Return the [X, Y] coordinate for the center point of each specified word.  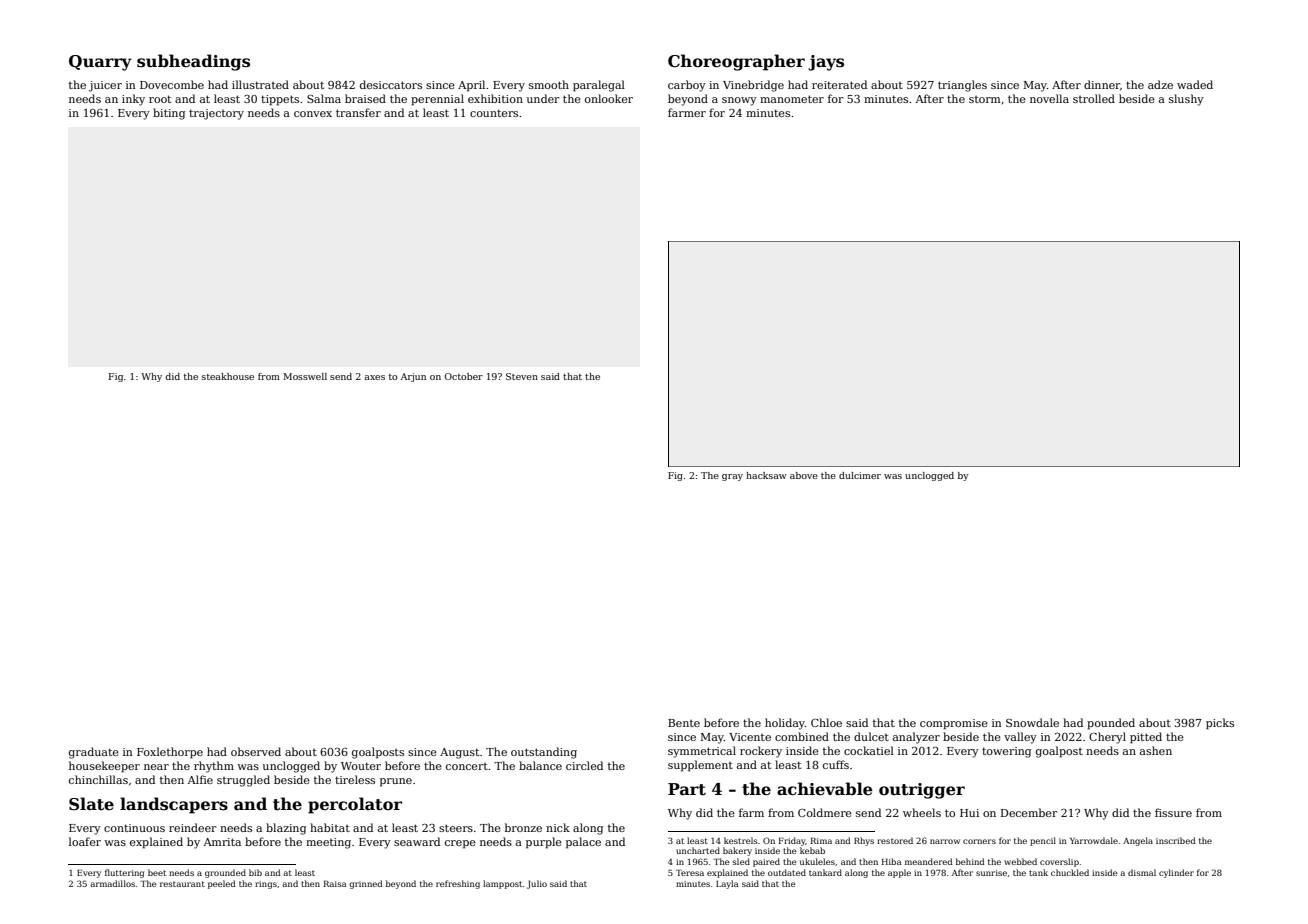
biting [169, 114]
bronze [523, 827]
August [459, 753]
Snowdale [1032, 722]
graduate [94, 753]
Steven [522, 376]
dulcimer [860, 475]
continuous [134, 828]
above [804, 475]
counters [494, 113]
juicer [105, 86]
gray [732, 477]
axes [374, 377]
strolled [1094, 98]
